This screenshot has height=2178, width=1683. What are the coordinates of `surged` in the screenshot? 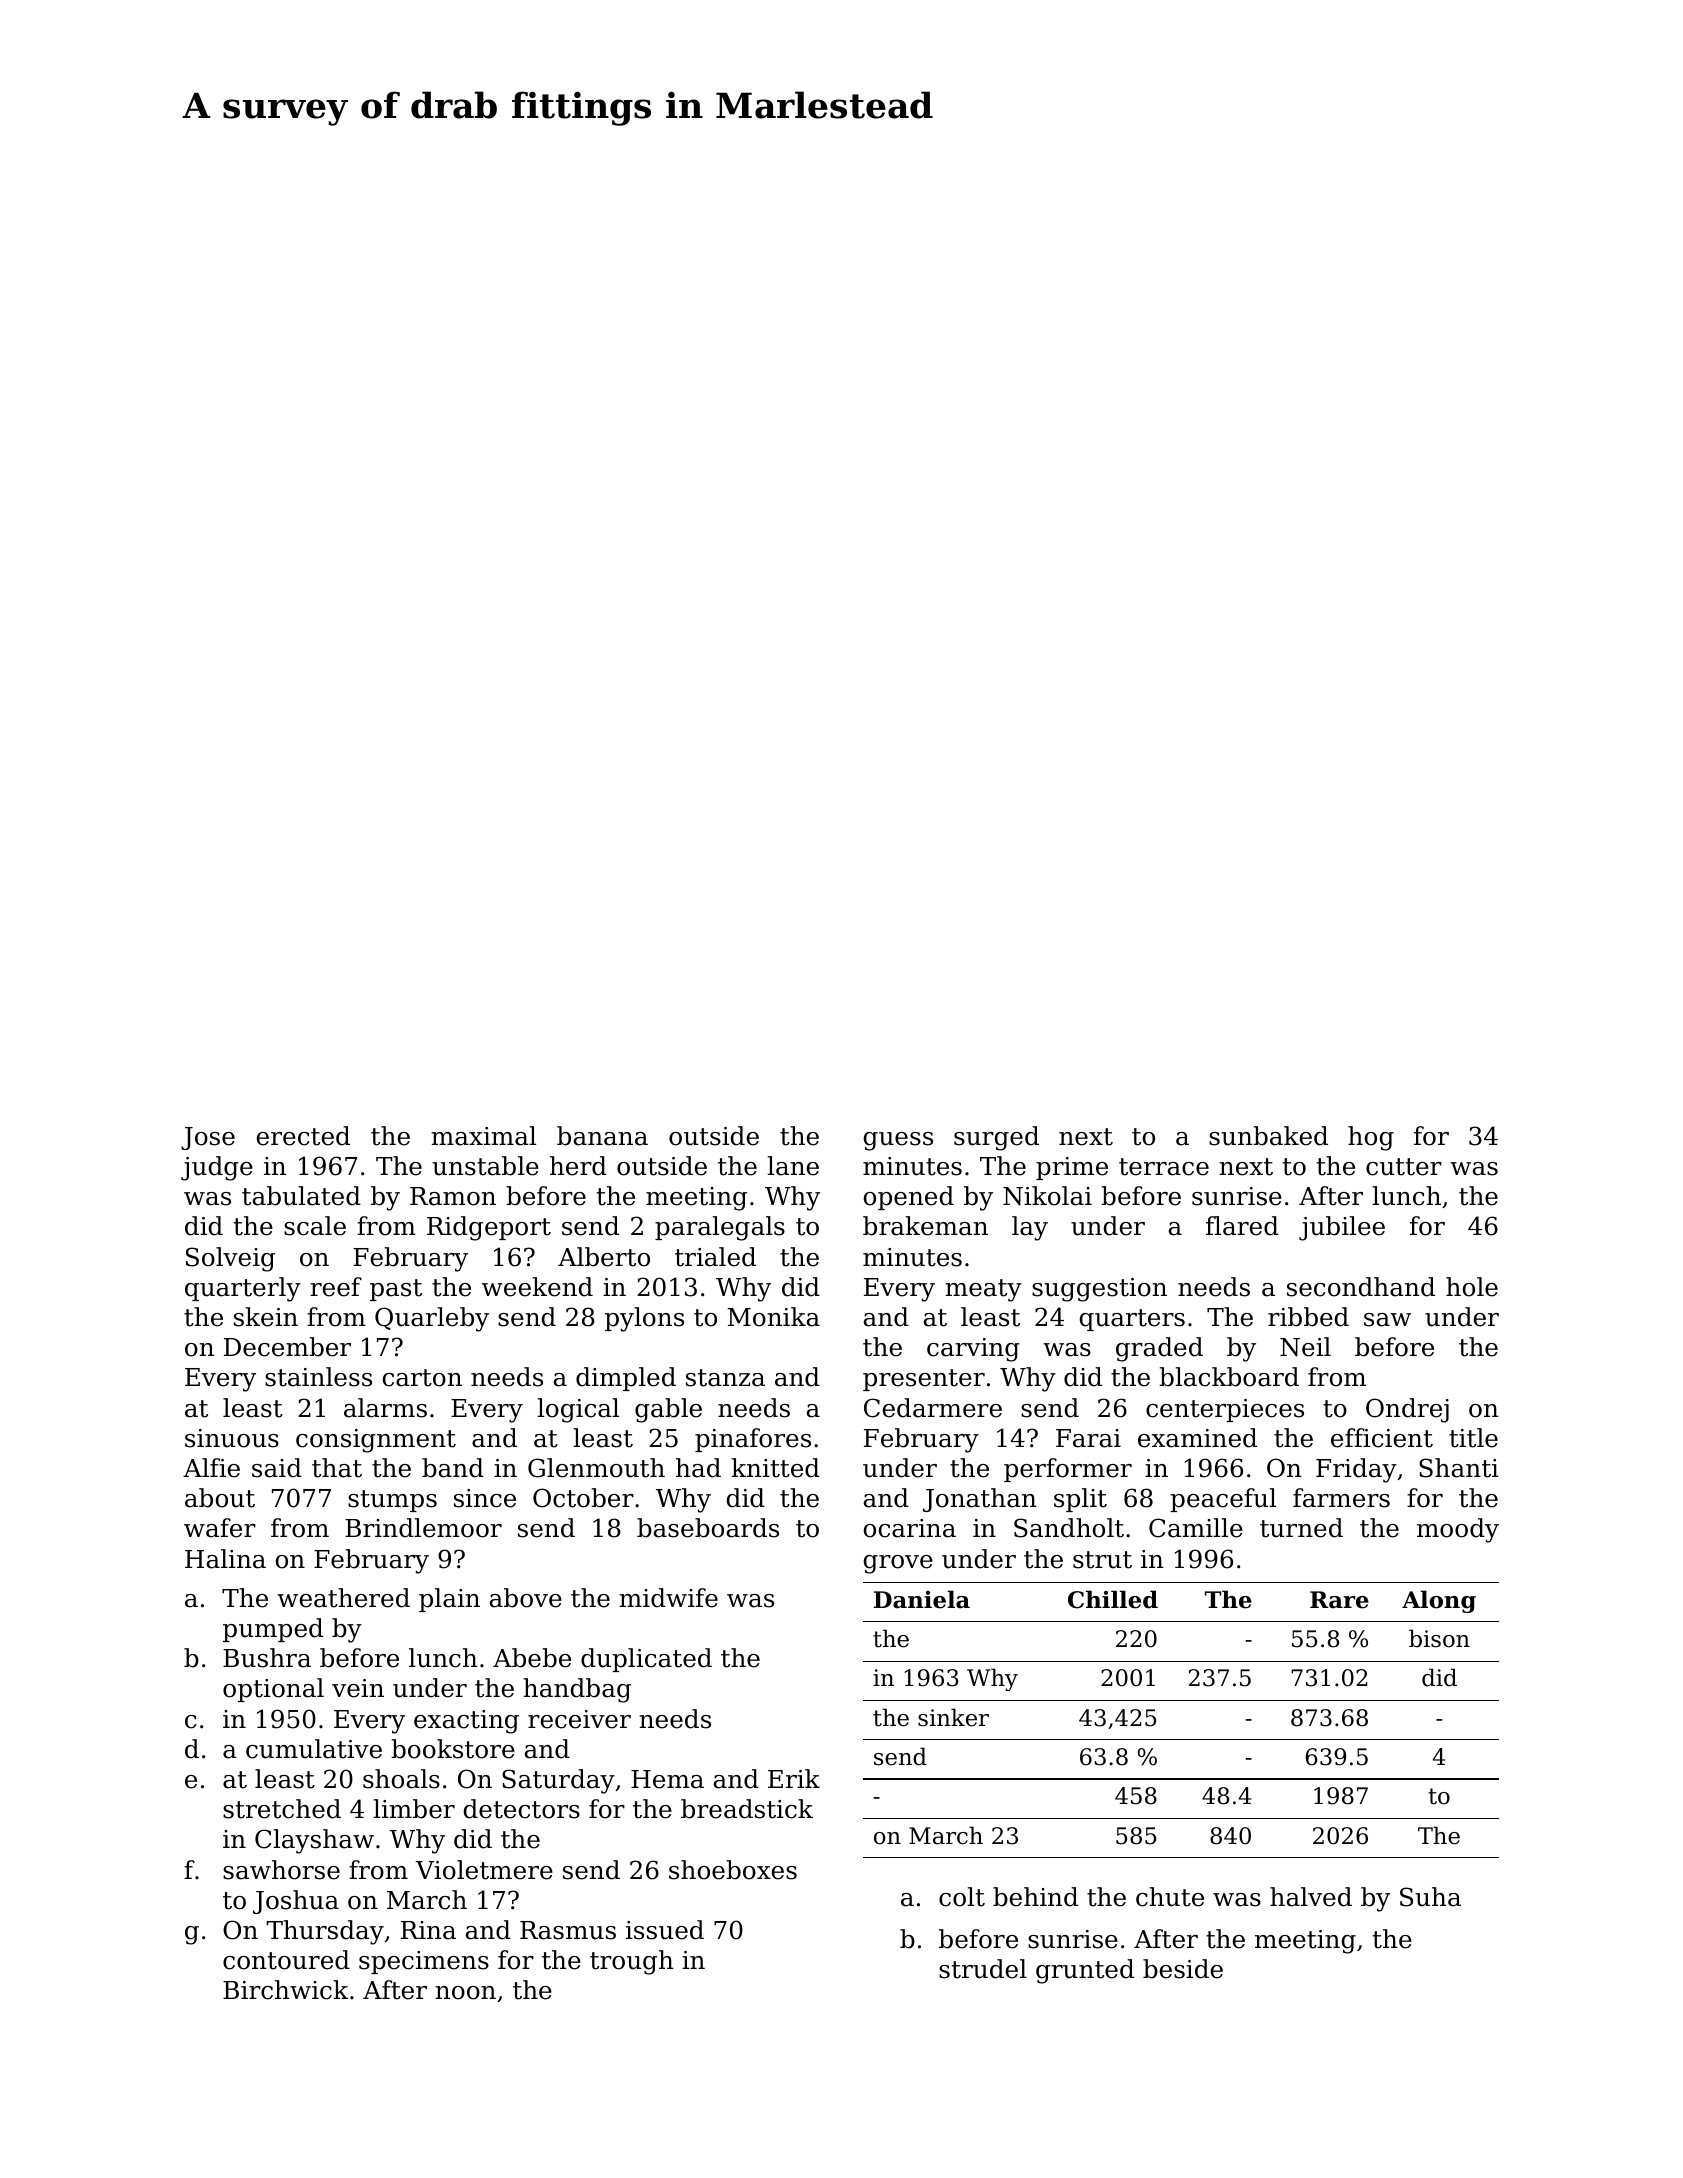 It's located at (996, 1138).
